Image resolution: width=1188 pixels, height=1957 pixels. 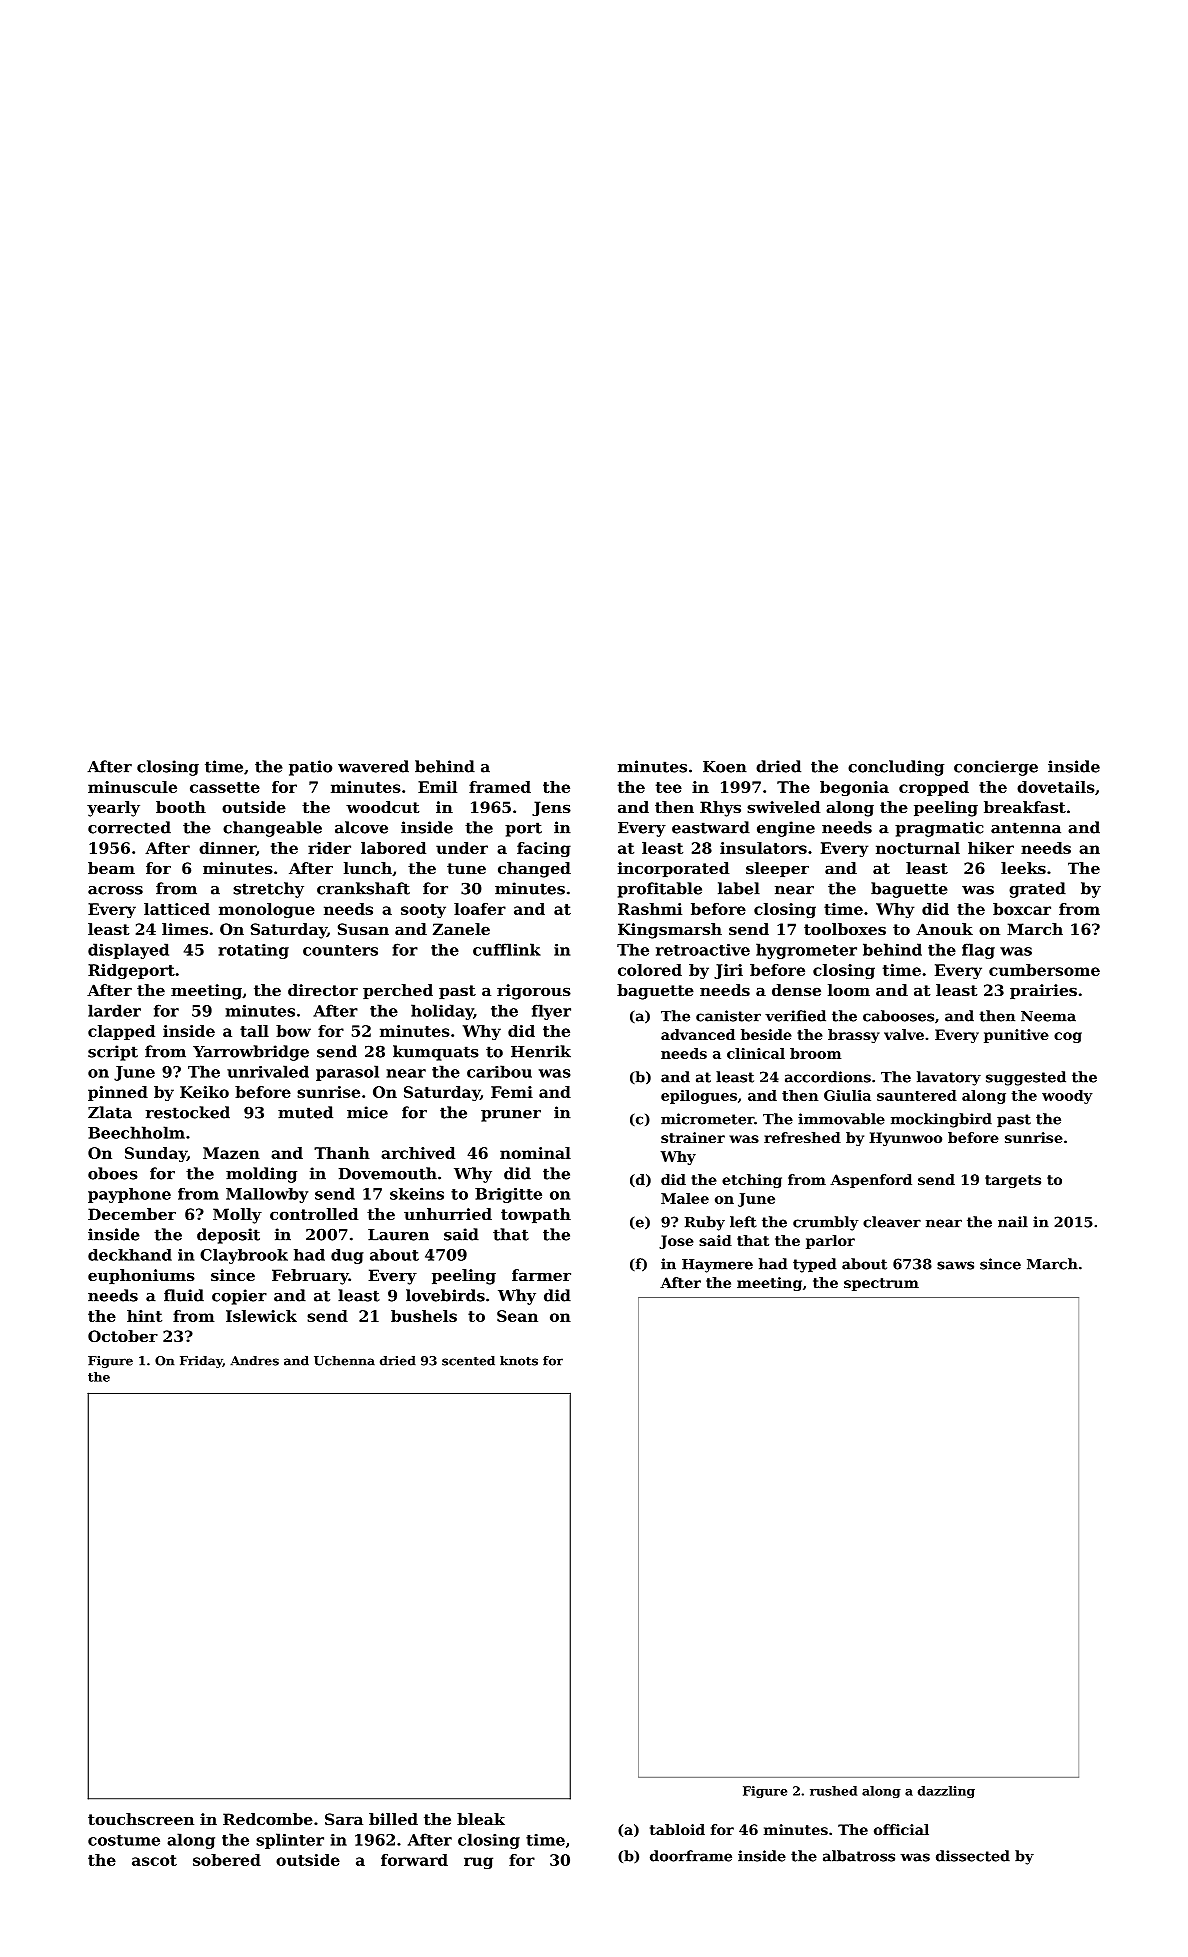 What do you see at coordinates (113, 809) in the screenshot?
I see `yearly` at bounding box center [113, 809].
